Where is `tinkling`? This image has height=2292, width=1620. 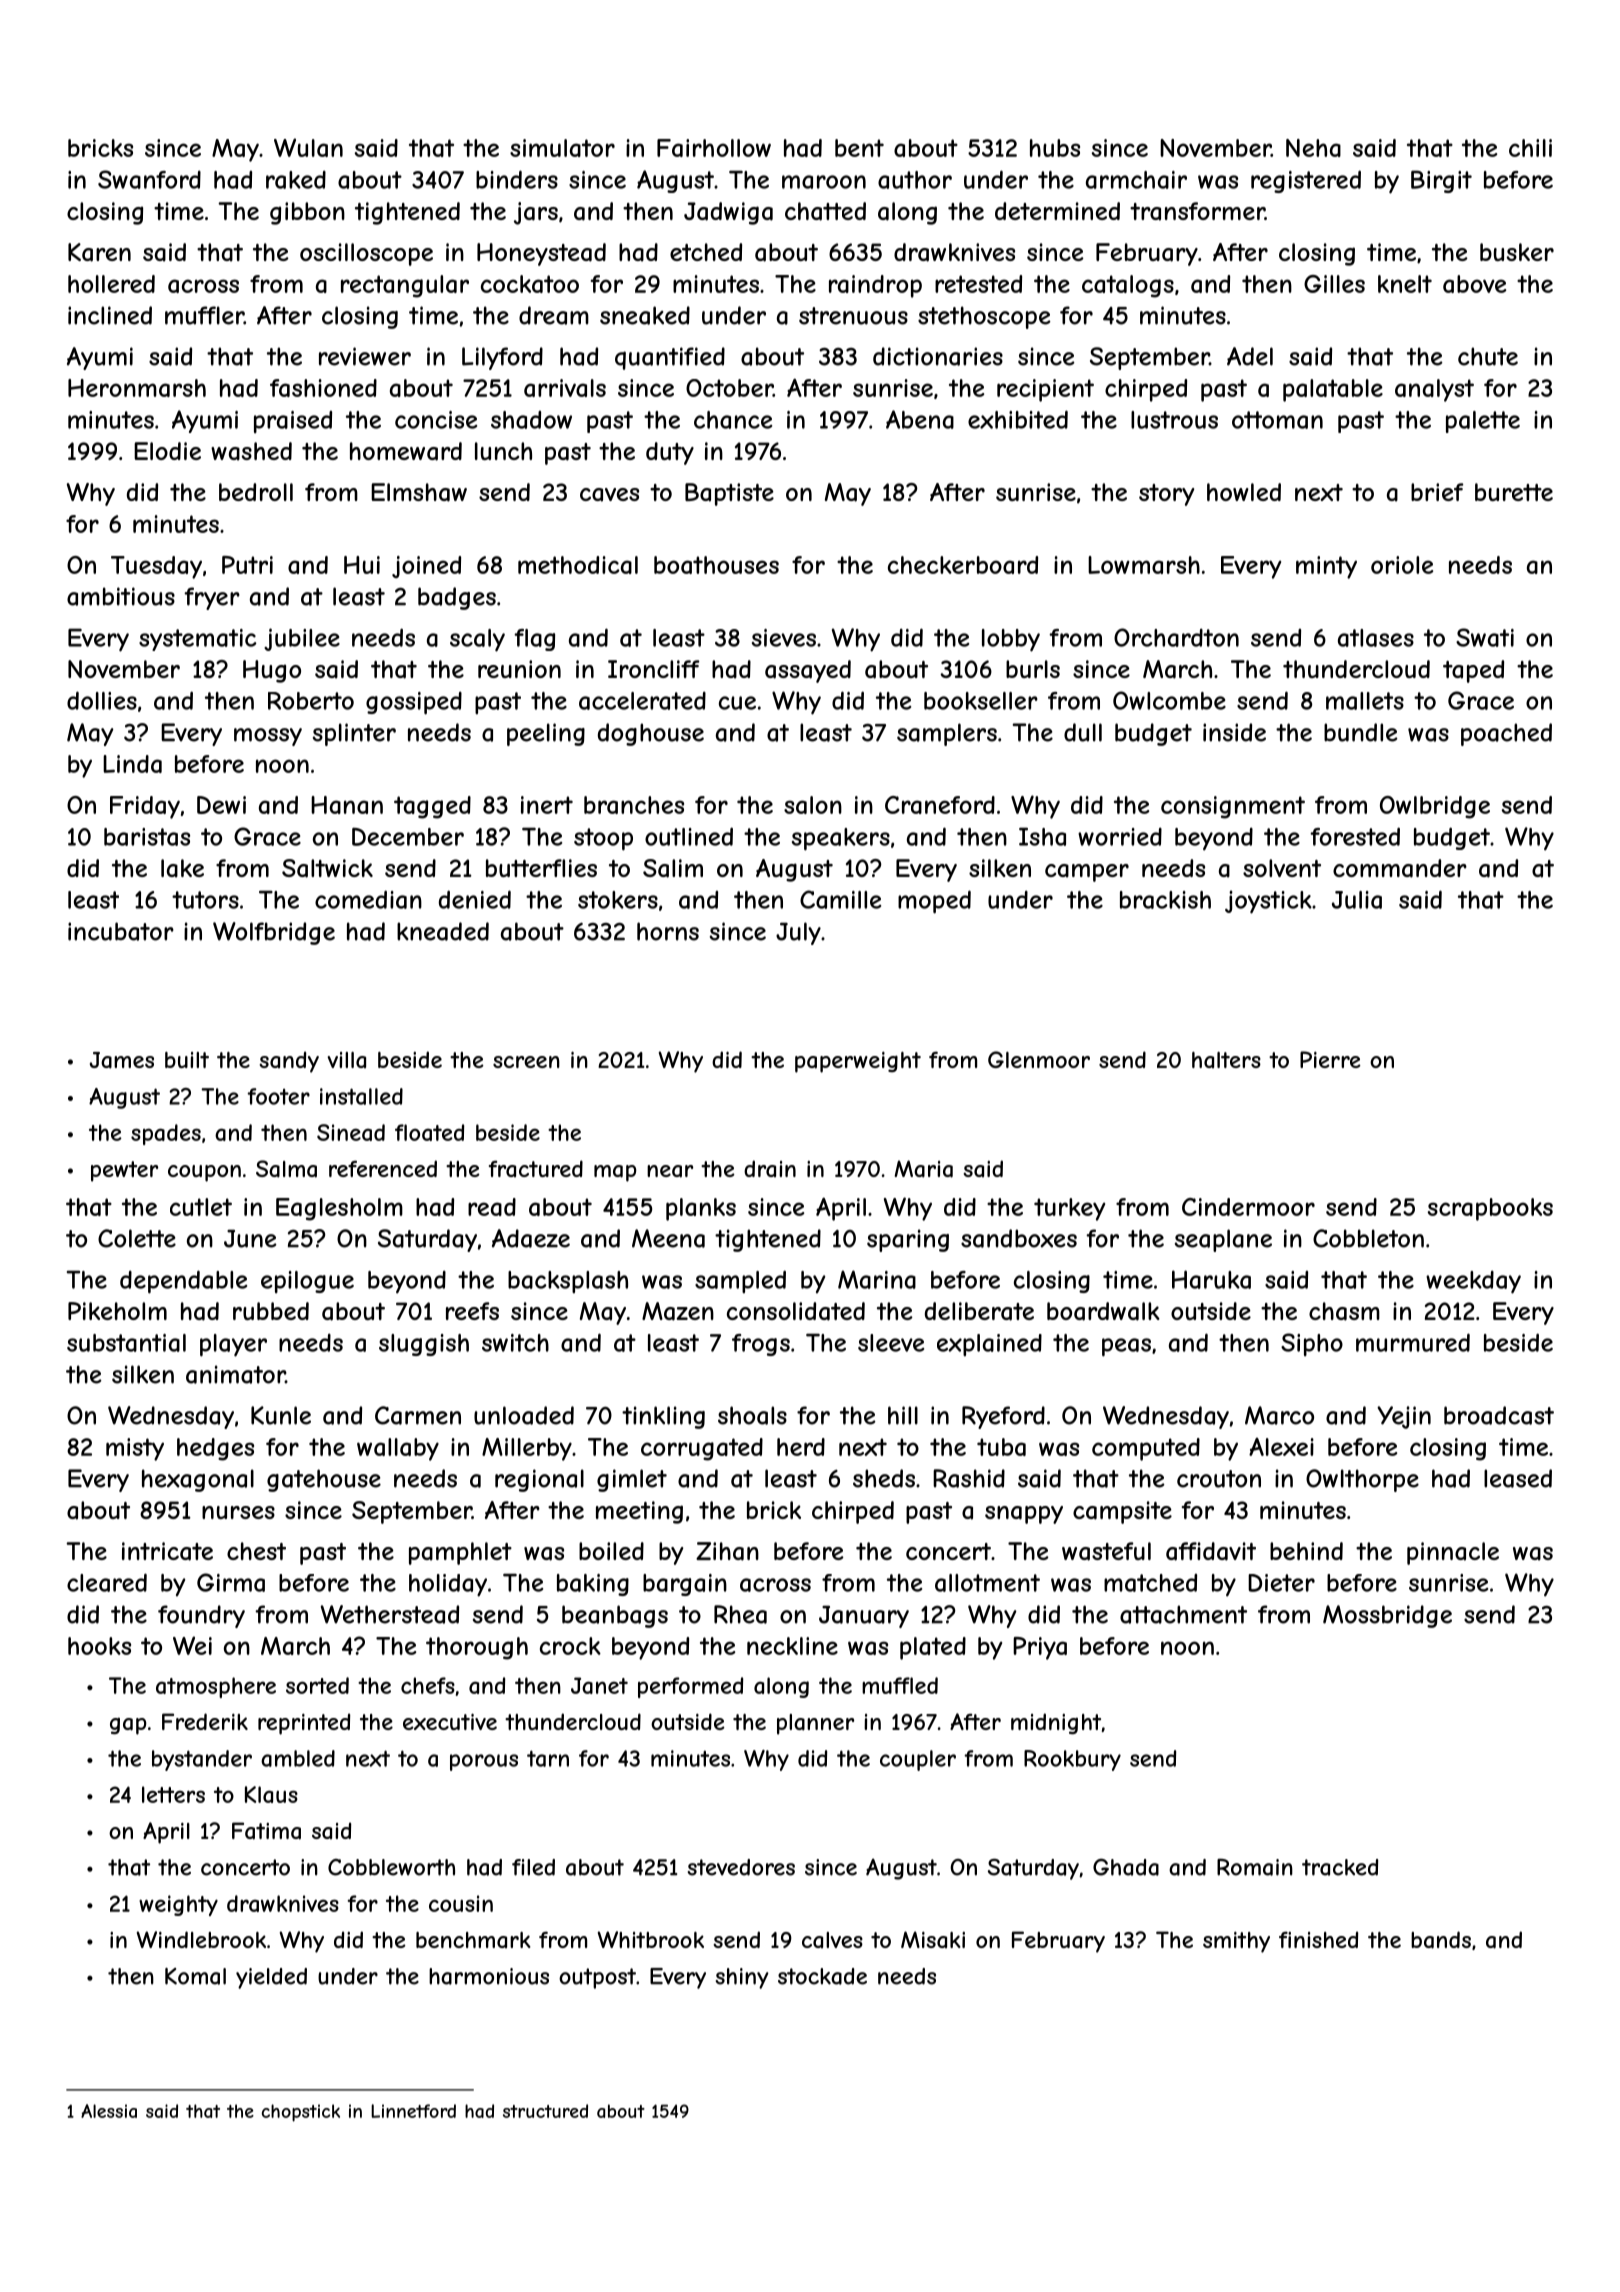 tinkling is located at coordinates (663, 1417).
